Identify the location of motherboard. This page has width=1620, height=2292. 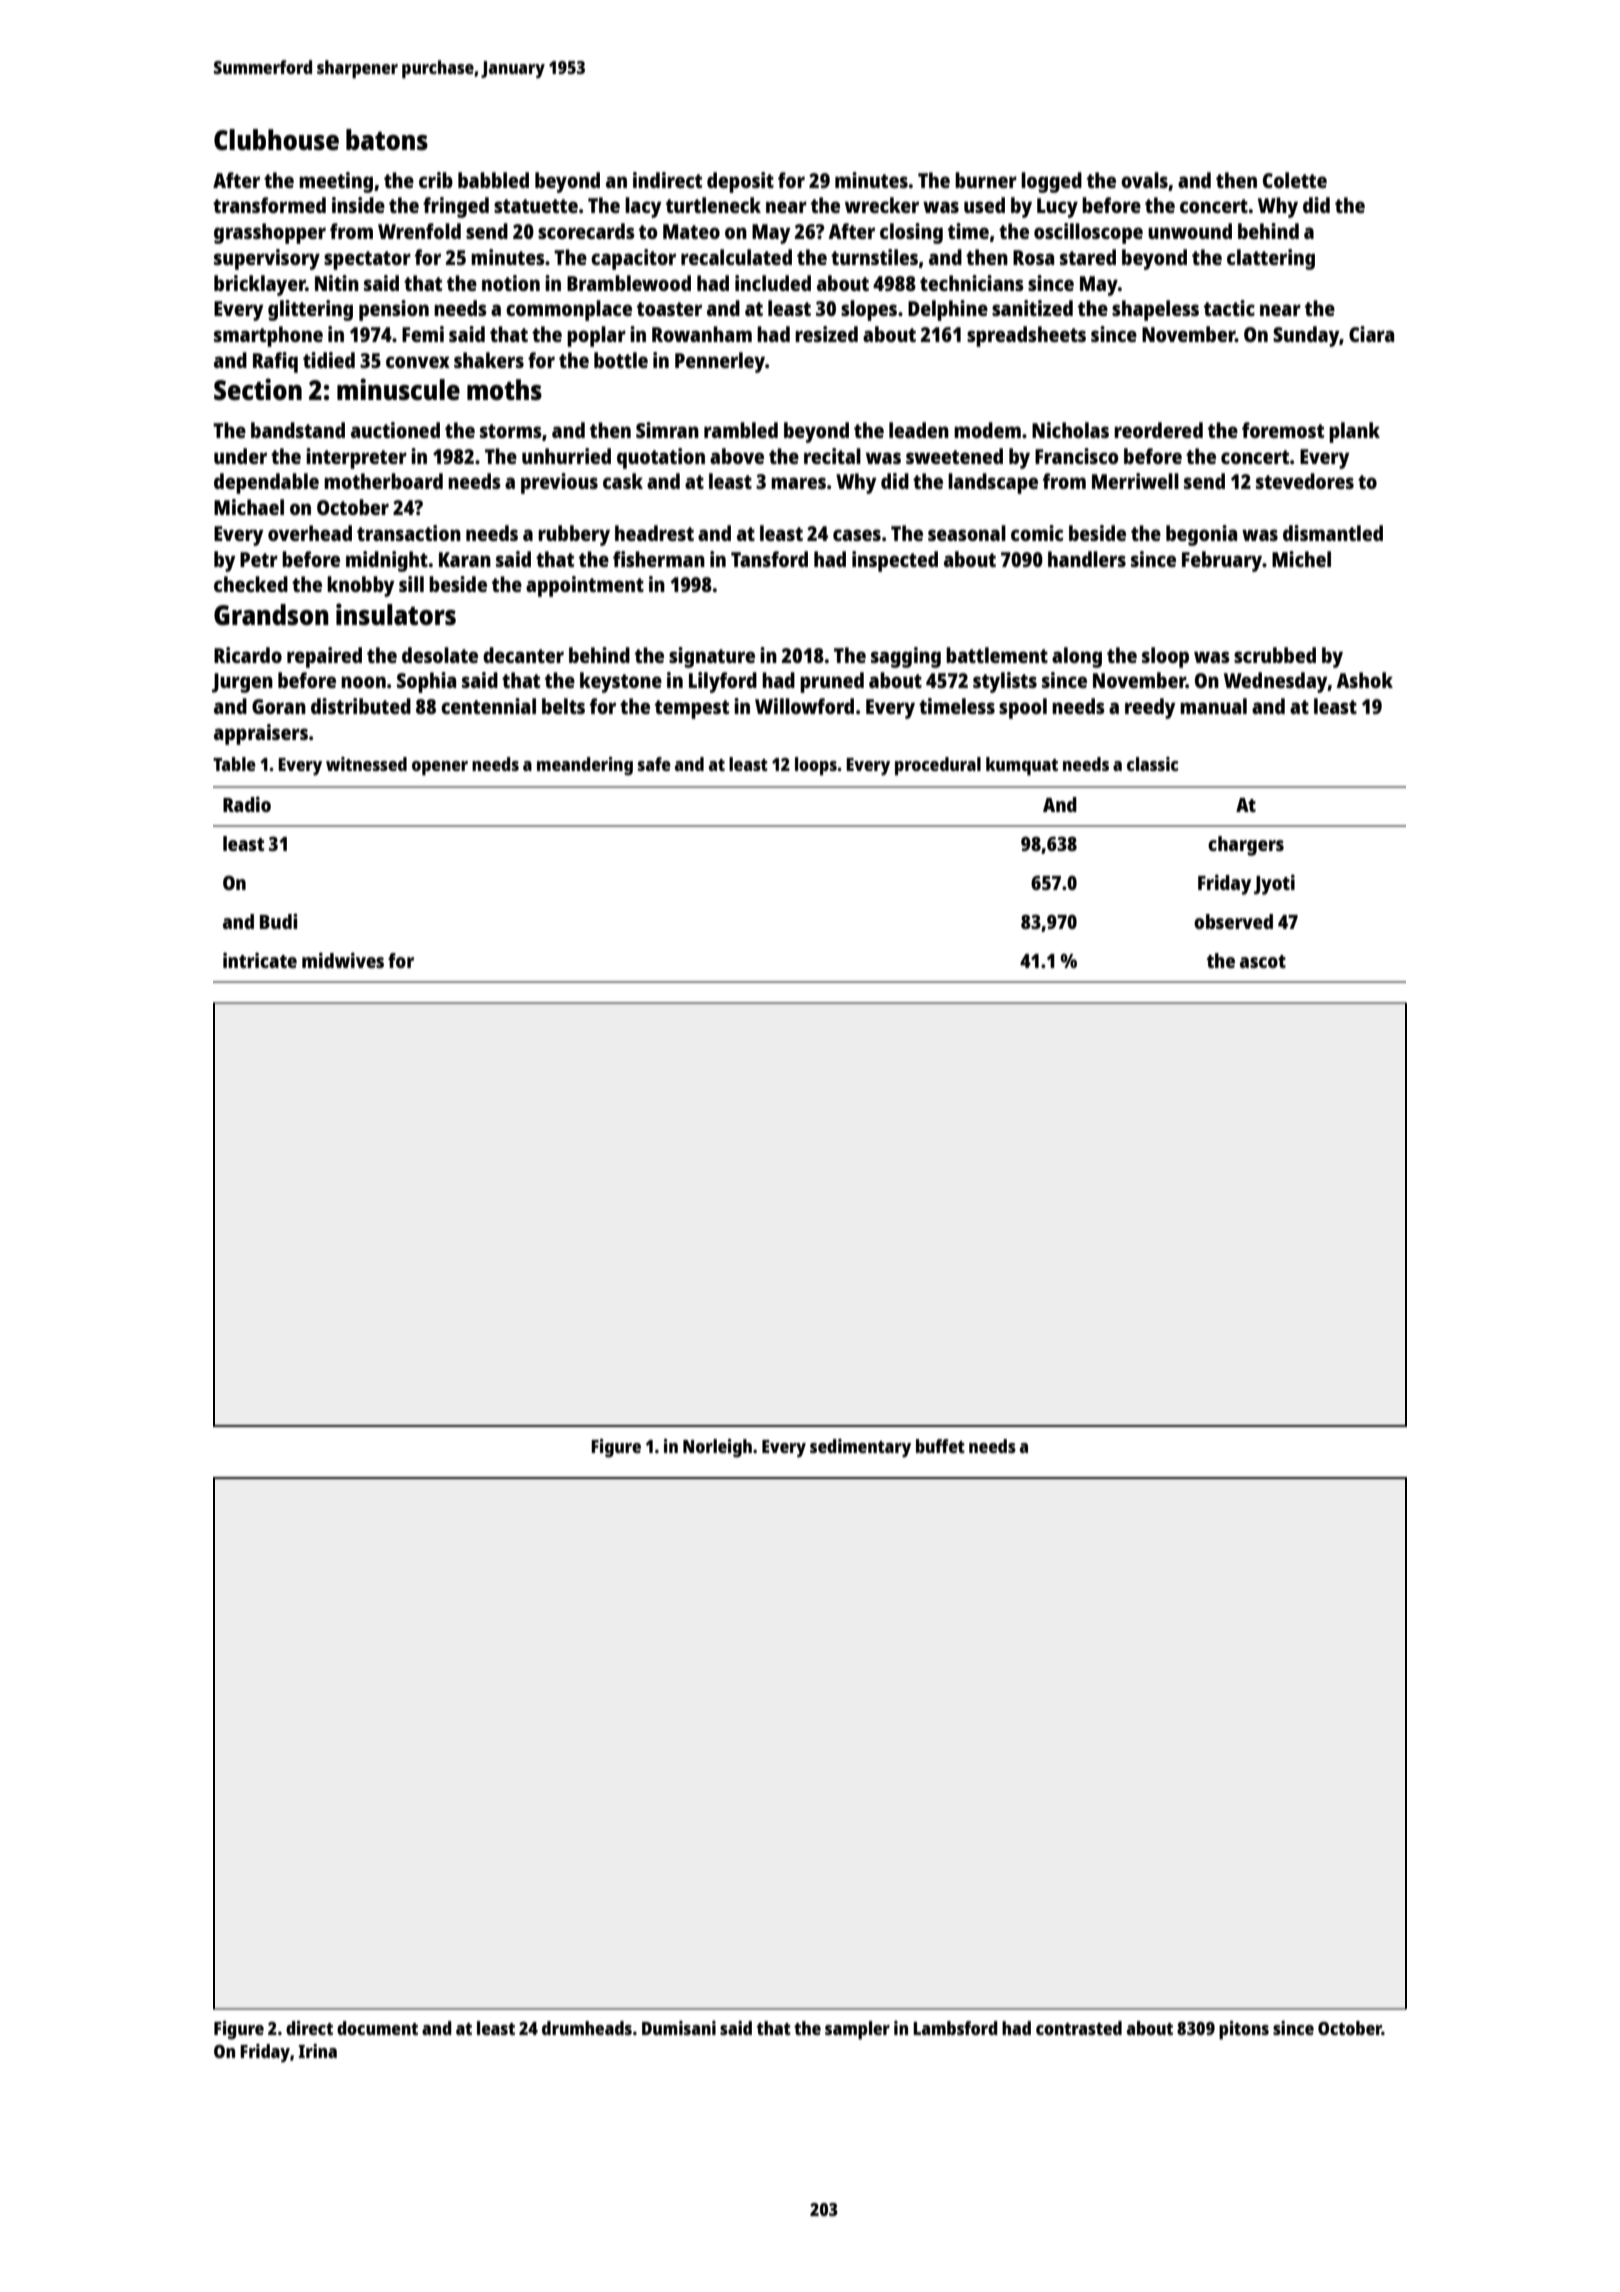
(383, 481).
